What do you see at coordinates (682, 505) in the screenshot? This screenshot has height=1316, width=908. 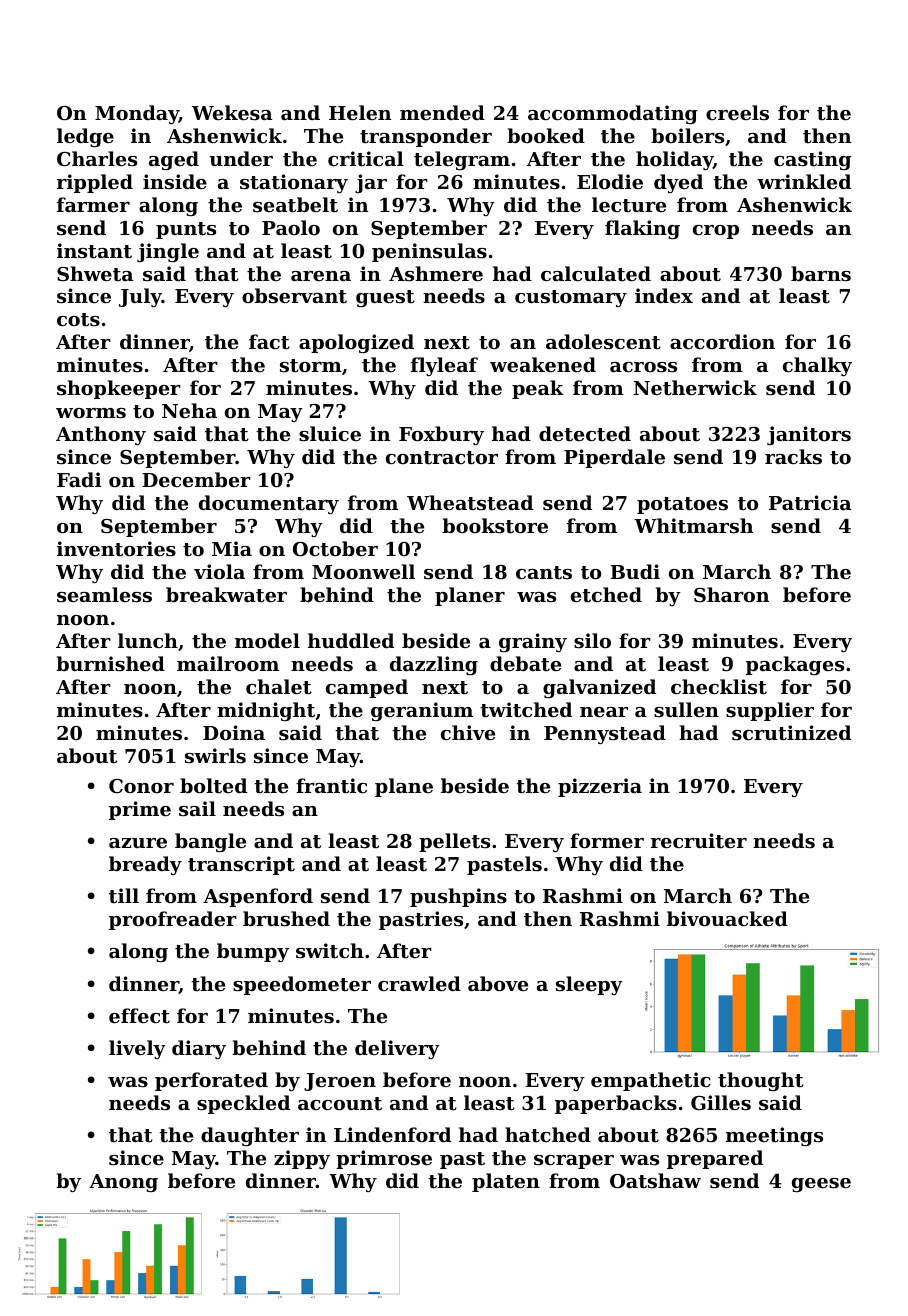 I see `potatoes` at bounding box center [682, 505].
